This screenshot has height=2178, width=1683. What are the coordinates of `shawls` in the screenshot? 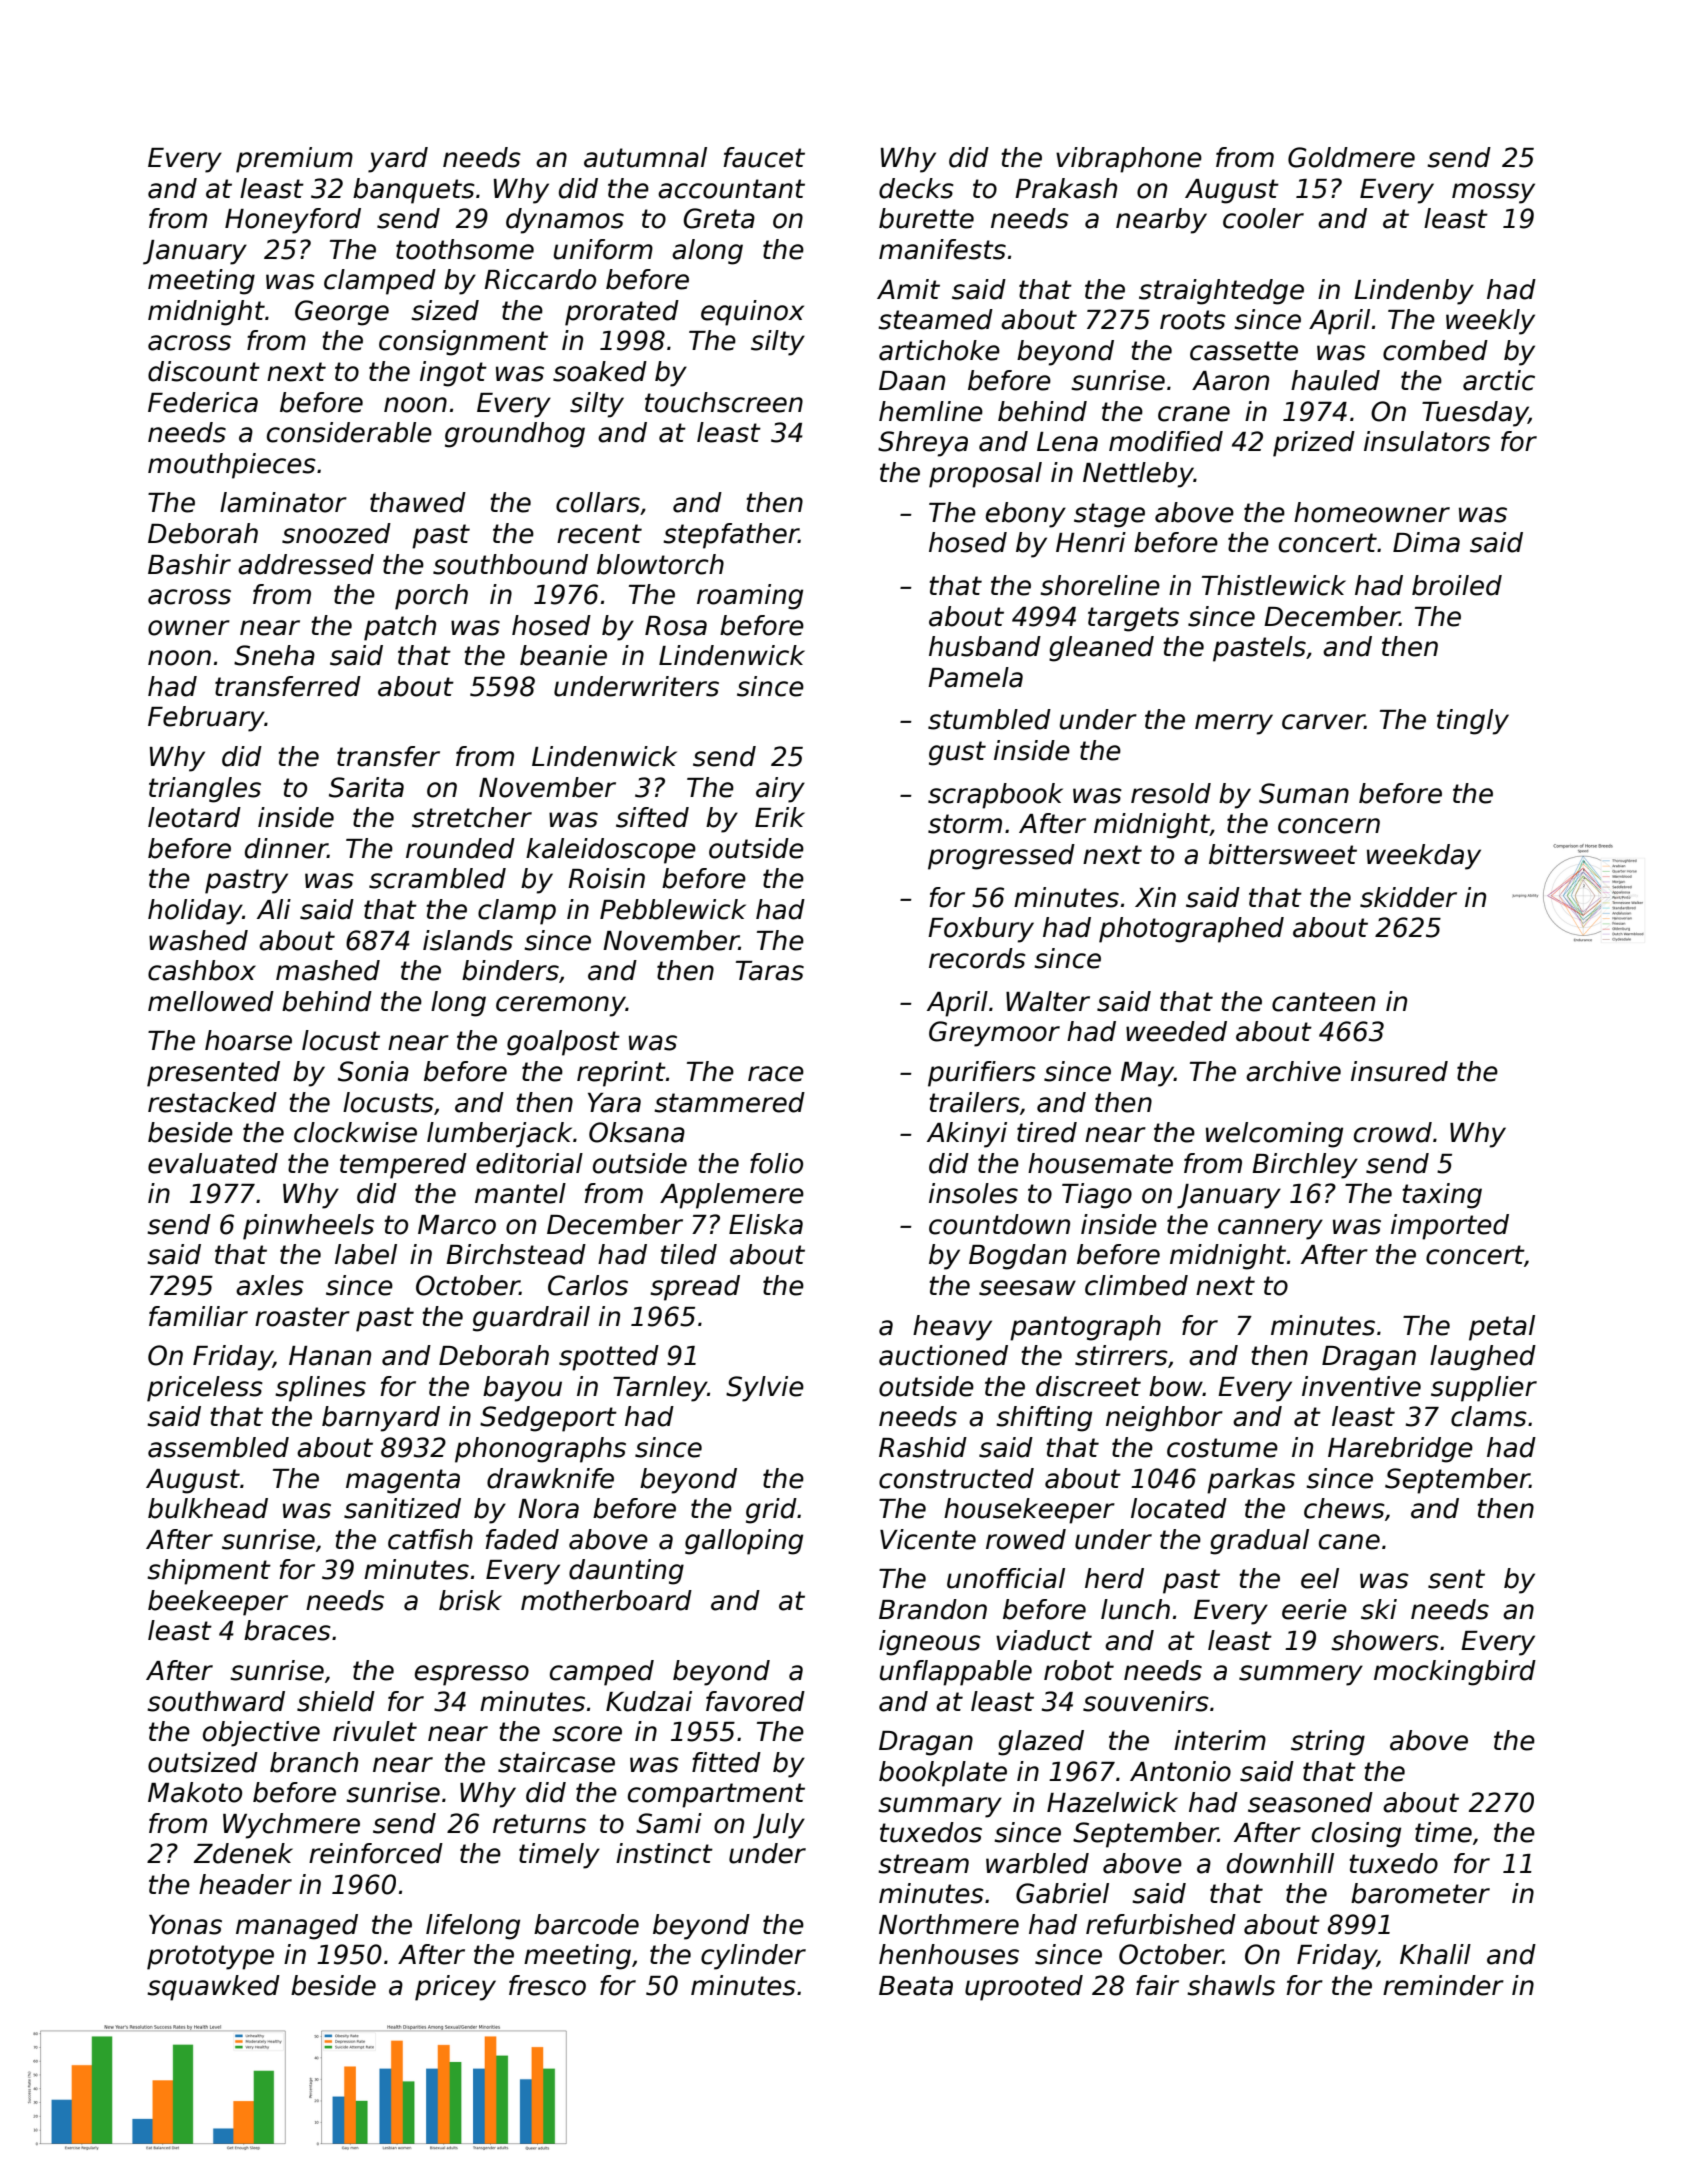 It's located at (1231, 1985).
